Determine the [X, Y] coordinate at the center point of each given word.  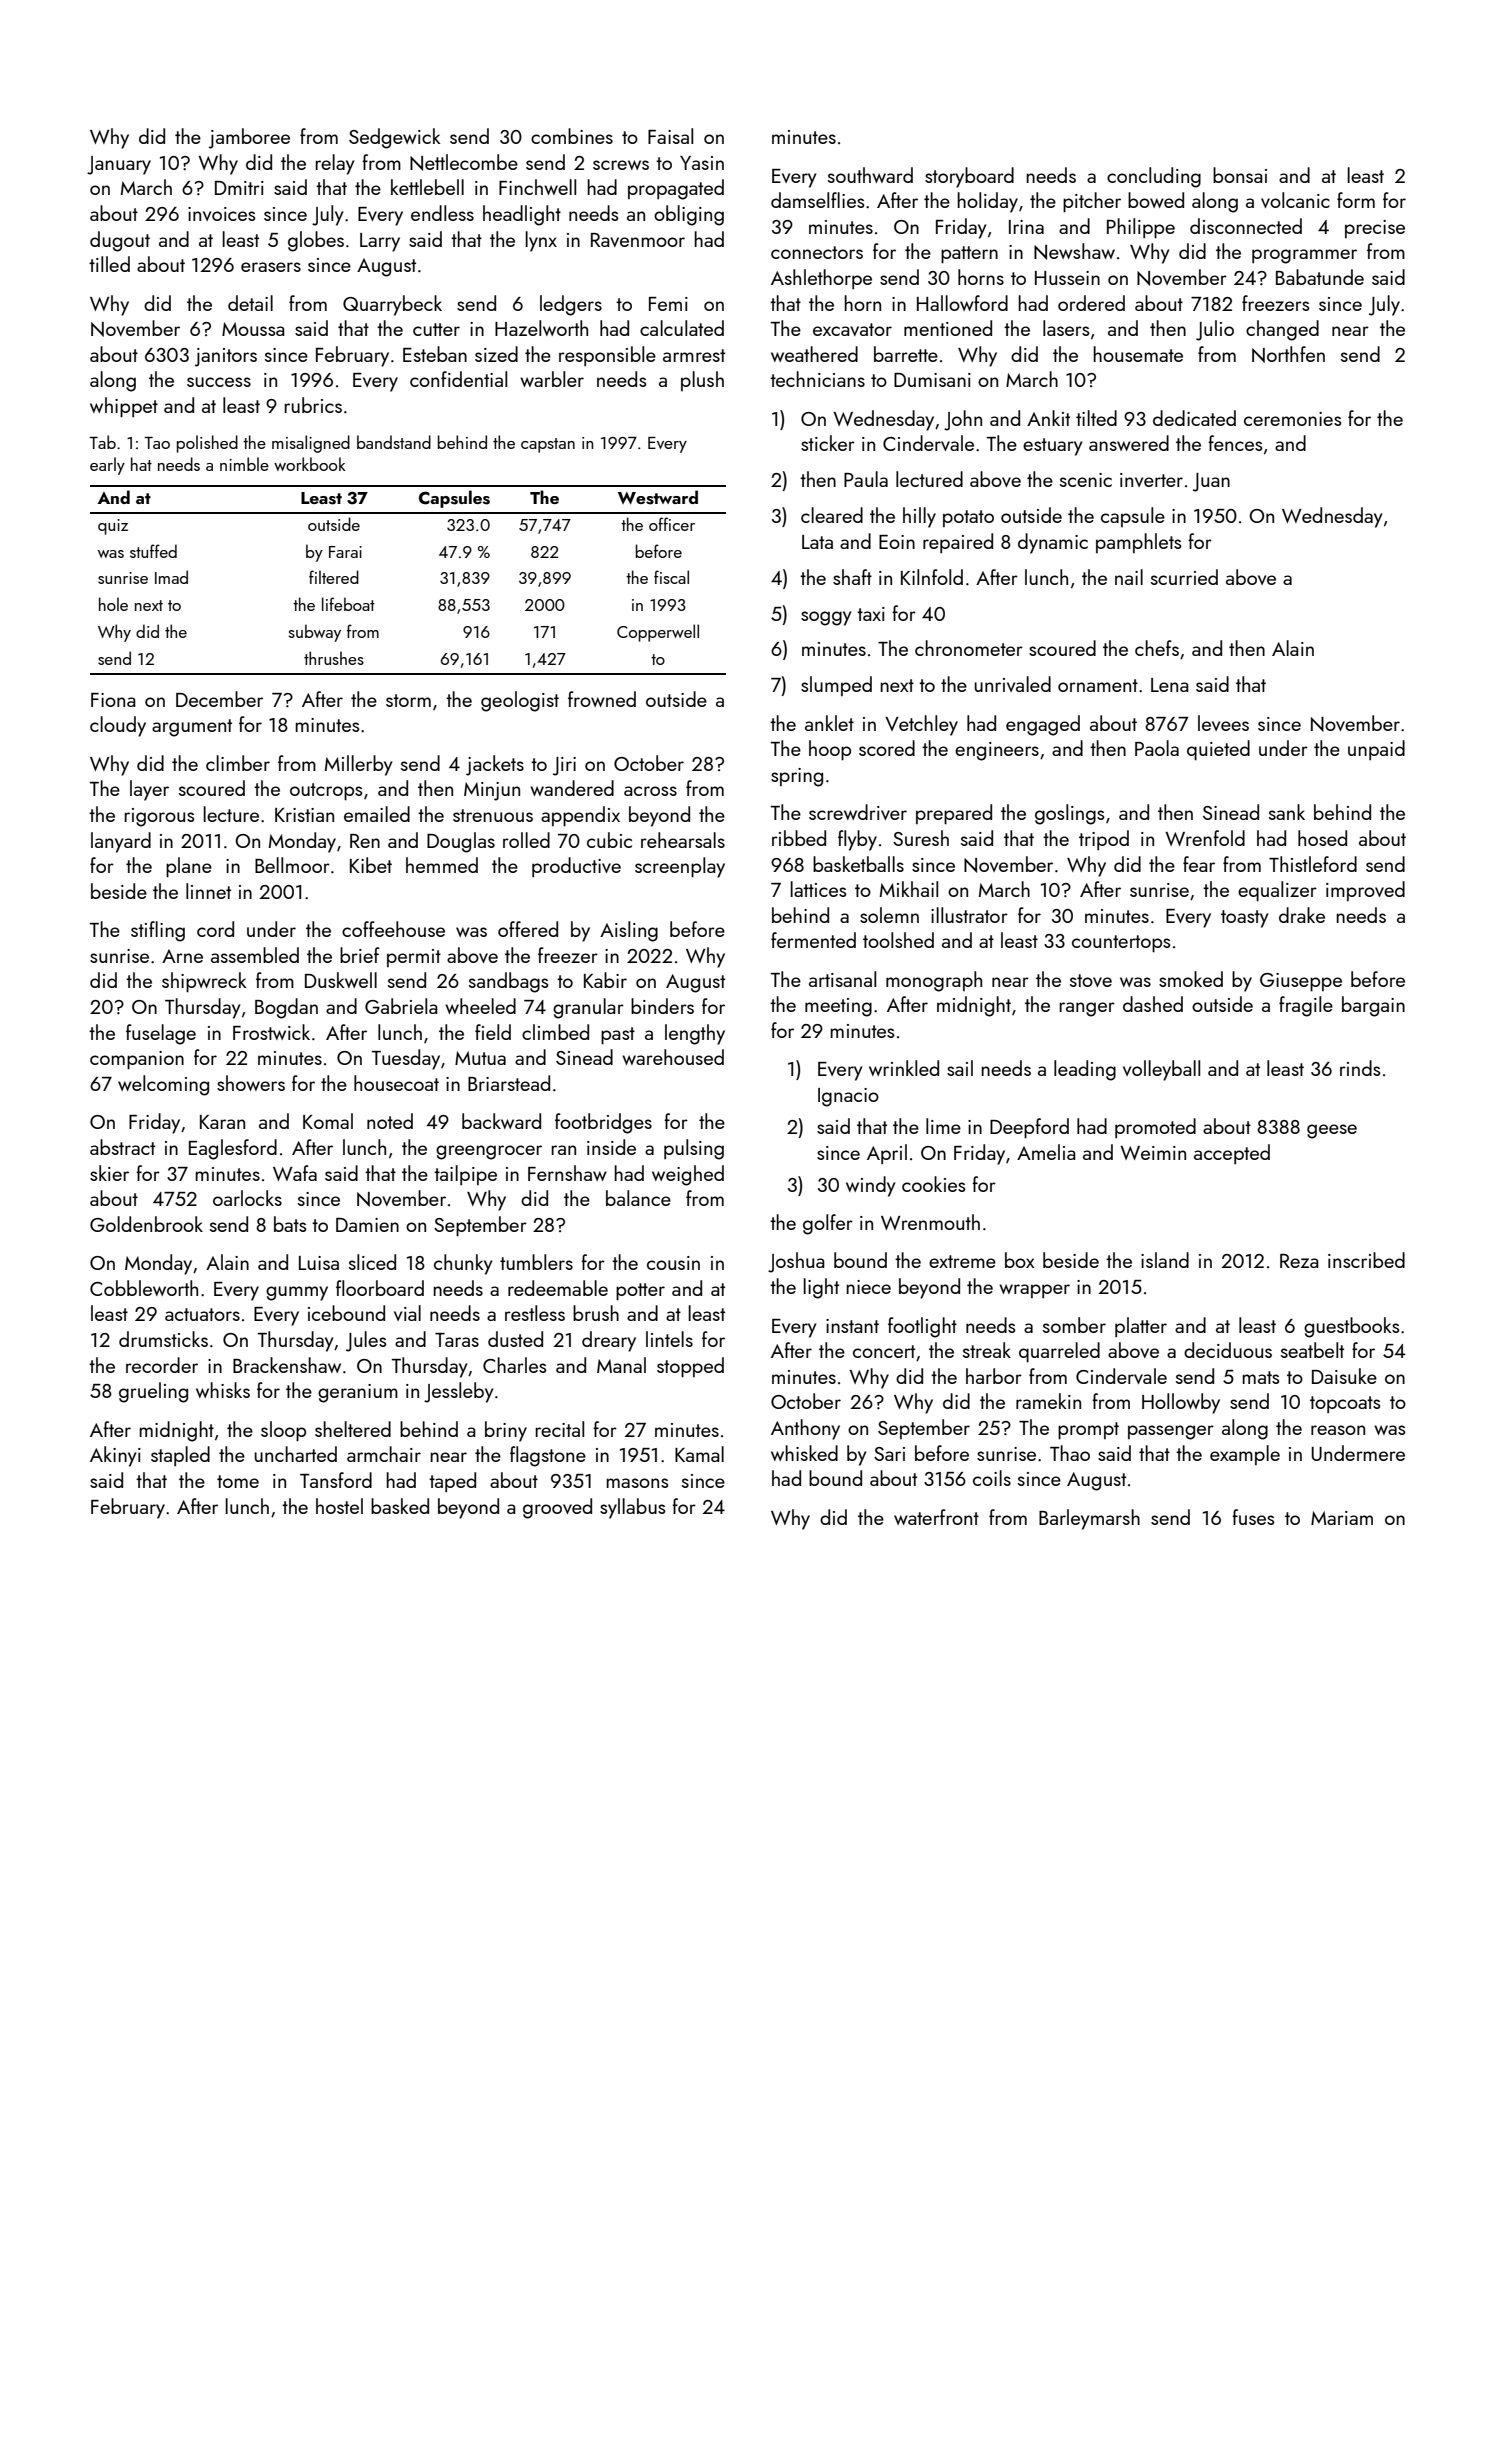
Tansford [336, 1480]
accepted [1232, 1154]
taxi [871, 614]
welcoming [163, 1085]
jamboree [249, 138]
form [1356, 200]
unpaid [1376, 750]
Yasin [702, 163]
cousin [673, 1263]
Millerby [358, 765]
